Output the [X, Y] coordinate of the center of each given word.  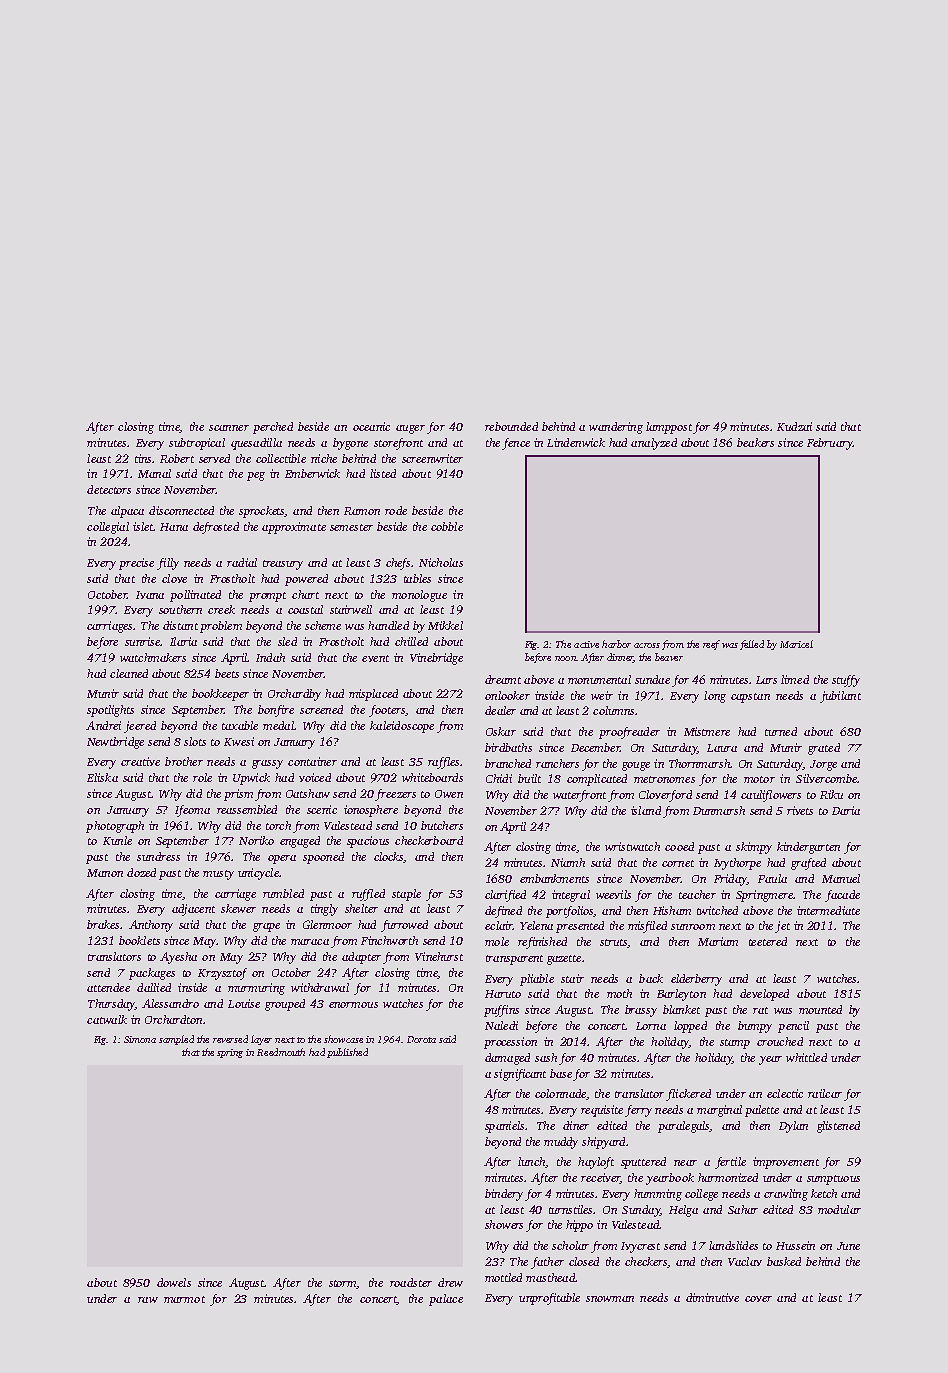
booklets [139, 940]
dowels [174, 1282]
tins [143, 458]
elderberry [696, 980]
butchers [442, 825]
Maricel [796, 644]
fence [516, 444]
